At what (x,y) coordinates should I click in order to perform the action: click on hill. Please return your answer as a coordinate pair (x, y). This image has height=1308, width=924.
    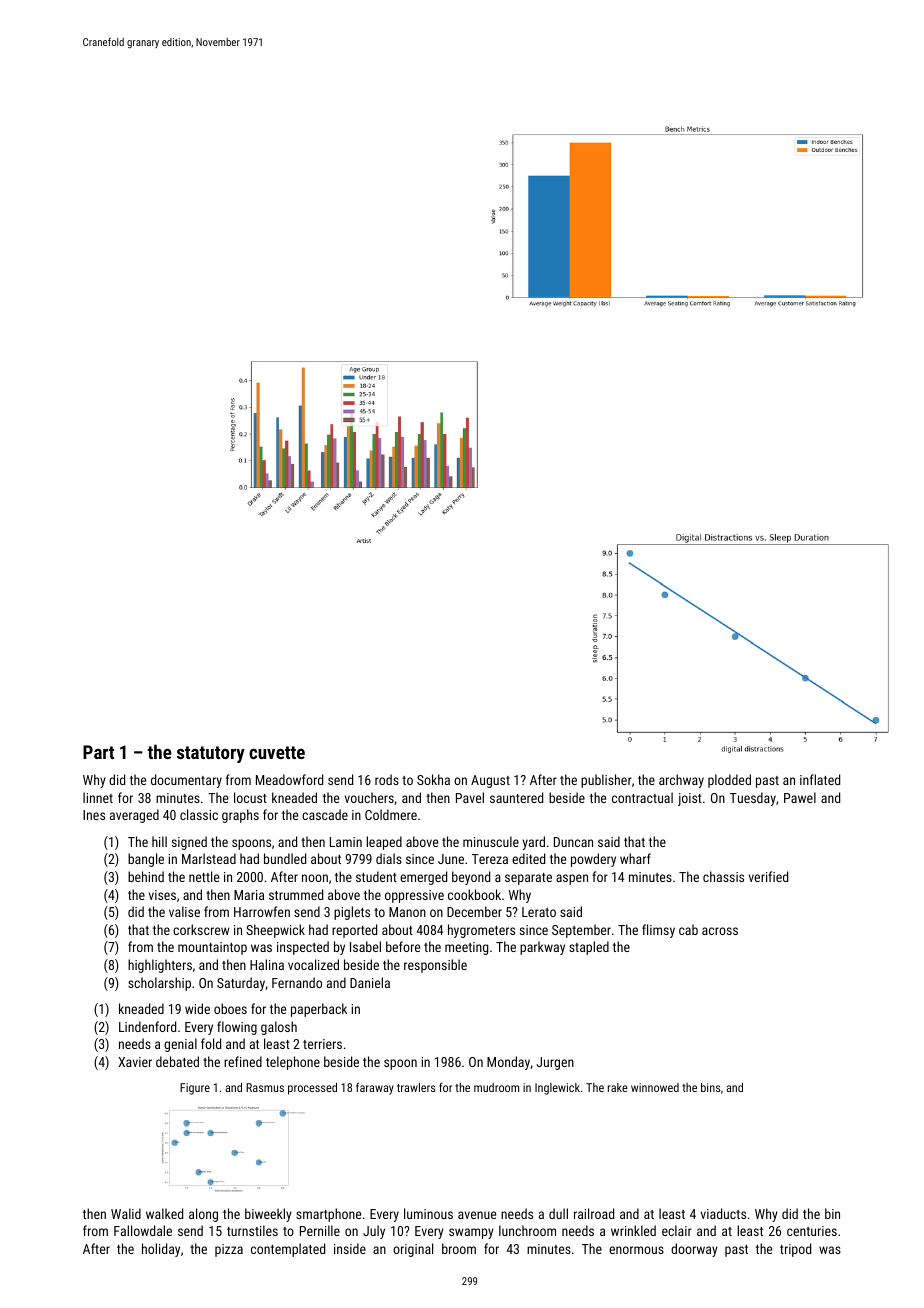
    Looking at the image, I should click on (159, 841).
